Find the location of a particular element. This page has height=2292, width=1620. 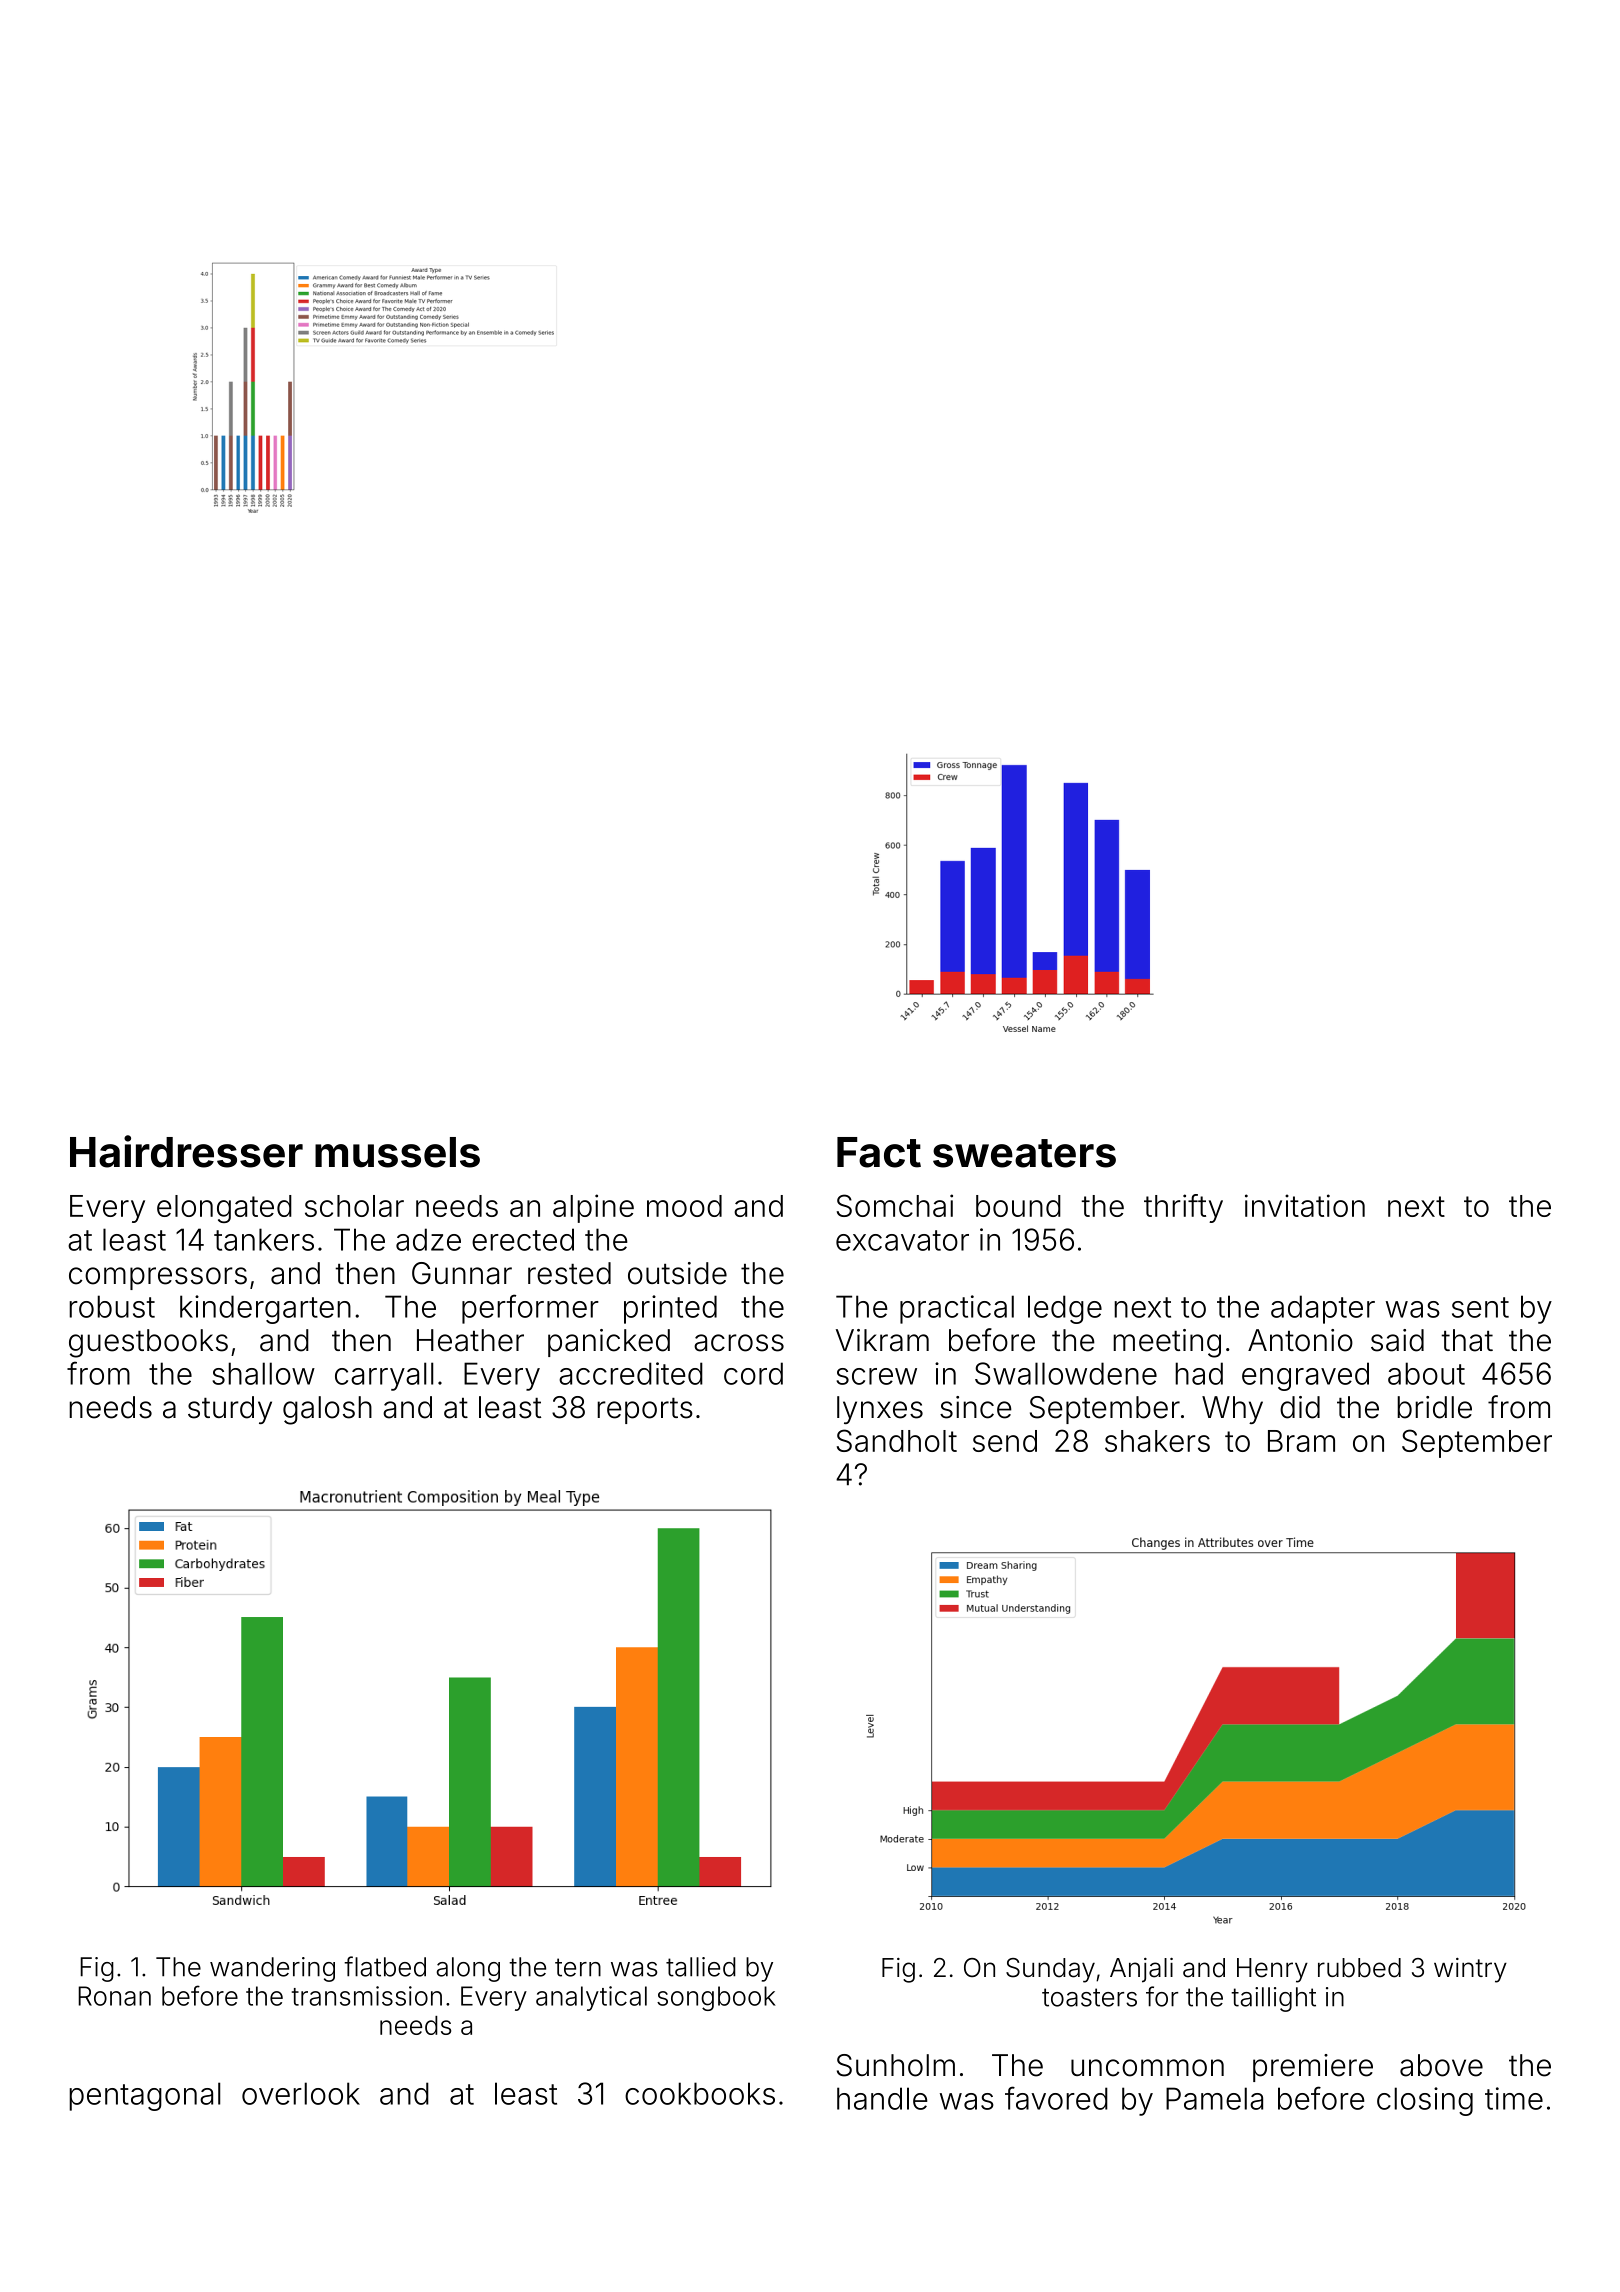

tallied is located at coordinates (701, 1967).
